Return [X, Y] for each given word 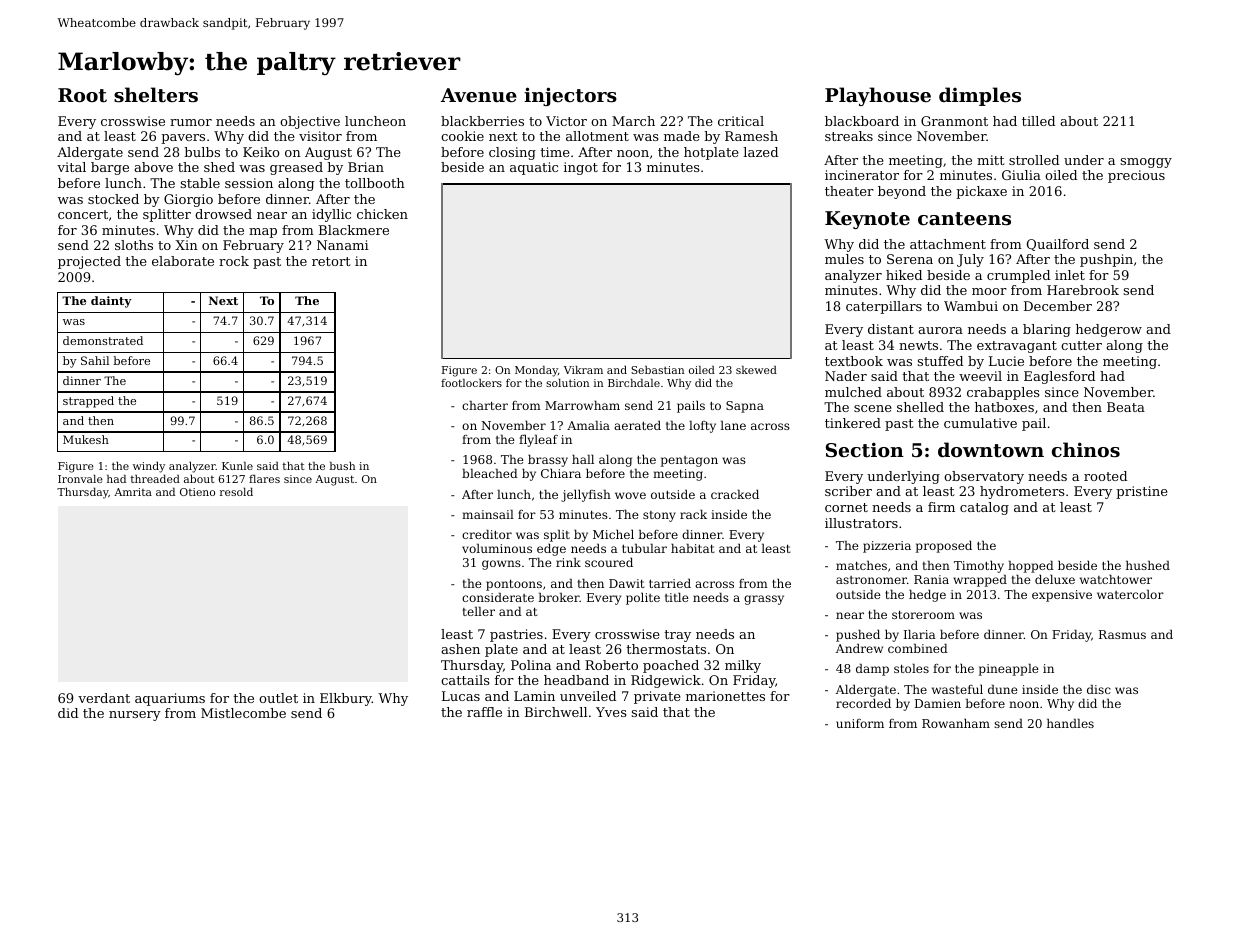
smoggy [1146, 163]
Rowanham [956, 723]
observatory [984, 477]
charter [485, 405]
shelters [156, 95]
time [555, 152]
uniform [860, 723]
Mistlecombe [243, 713]
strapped [88, 402]
